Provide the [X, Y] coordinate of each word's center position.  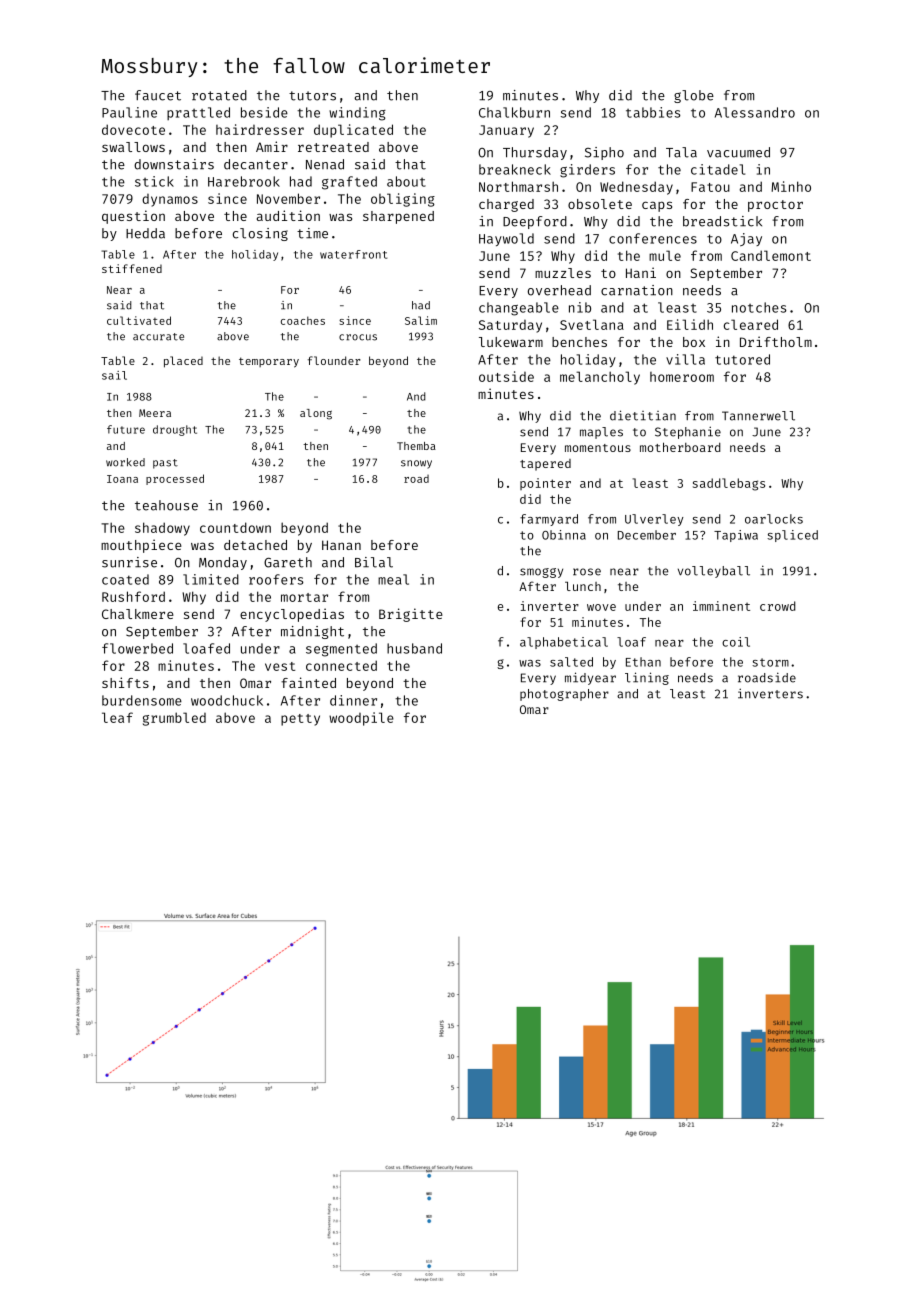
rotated [219, 95]
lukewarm [511, 342]
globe [694, 96]
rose [587, 572]
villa [685, 359]
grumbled [174, 719]
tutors [312, 96]
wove [601, 607]
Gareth [288, 562]
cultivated [139, 320]
